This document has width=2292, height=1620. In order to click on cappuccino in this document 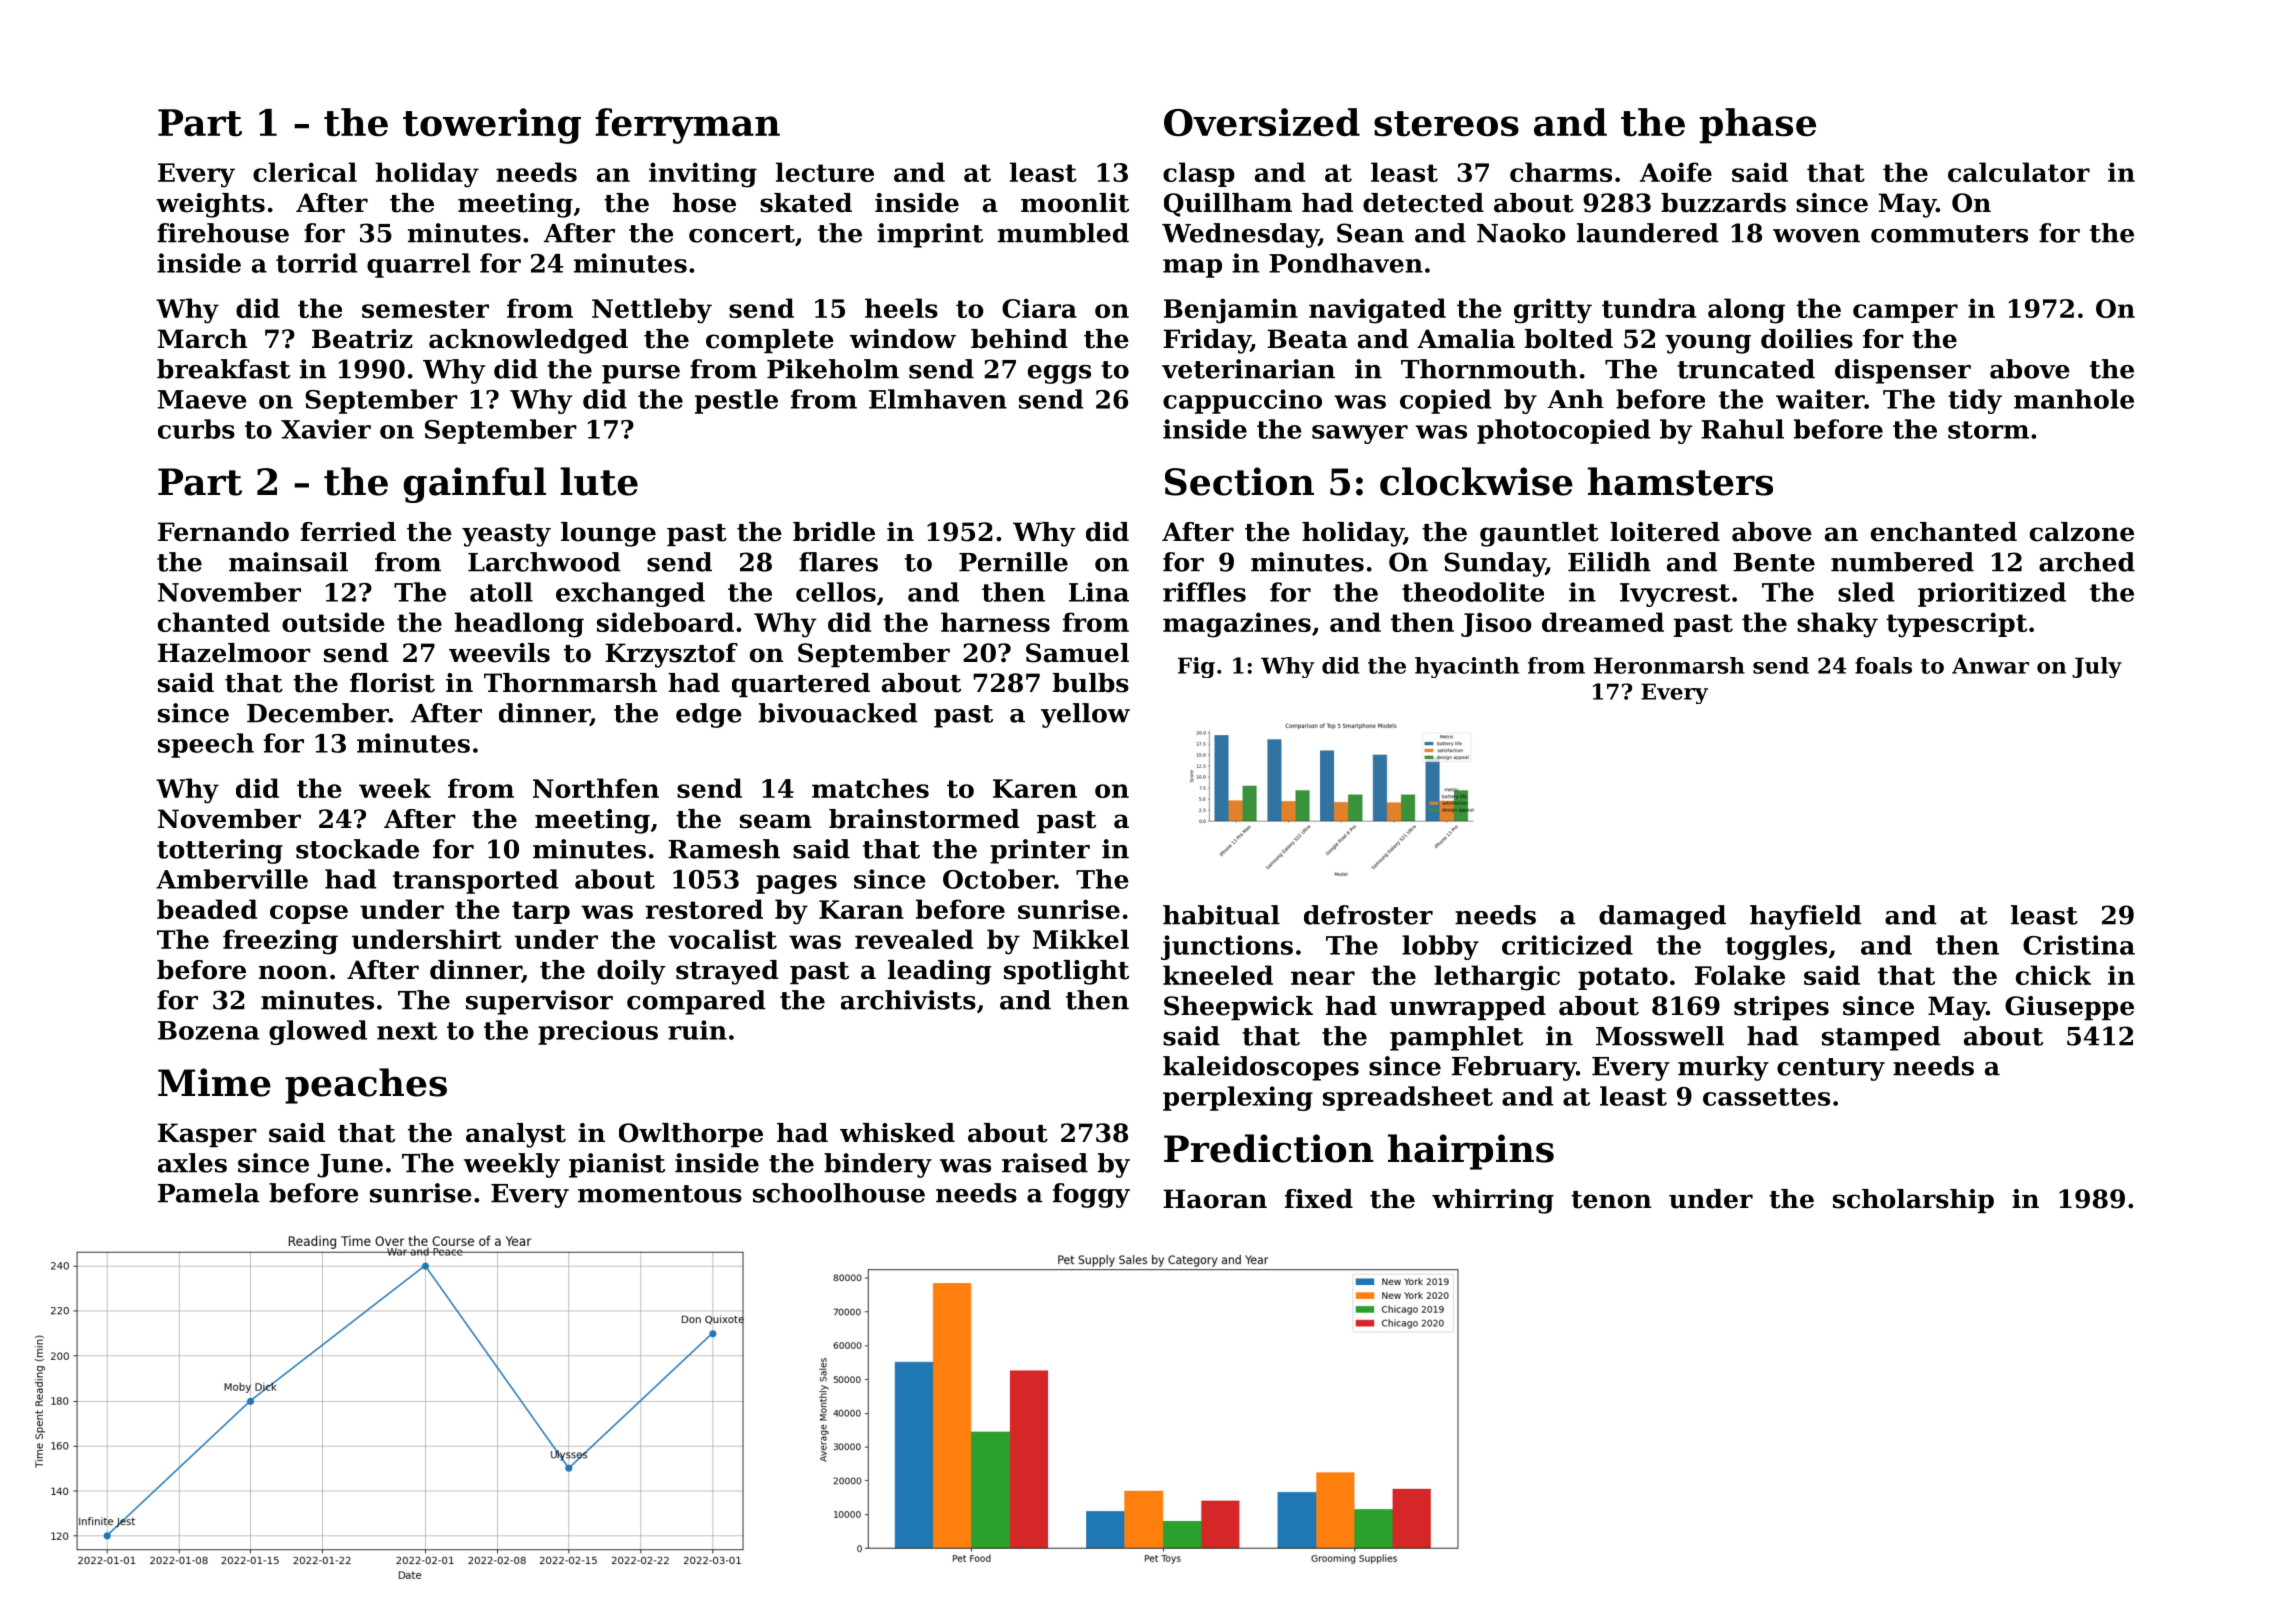, I will do `click(1242, 401)`.
